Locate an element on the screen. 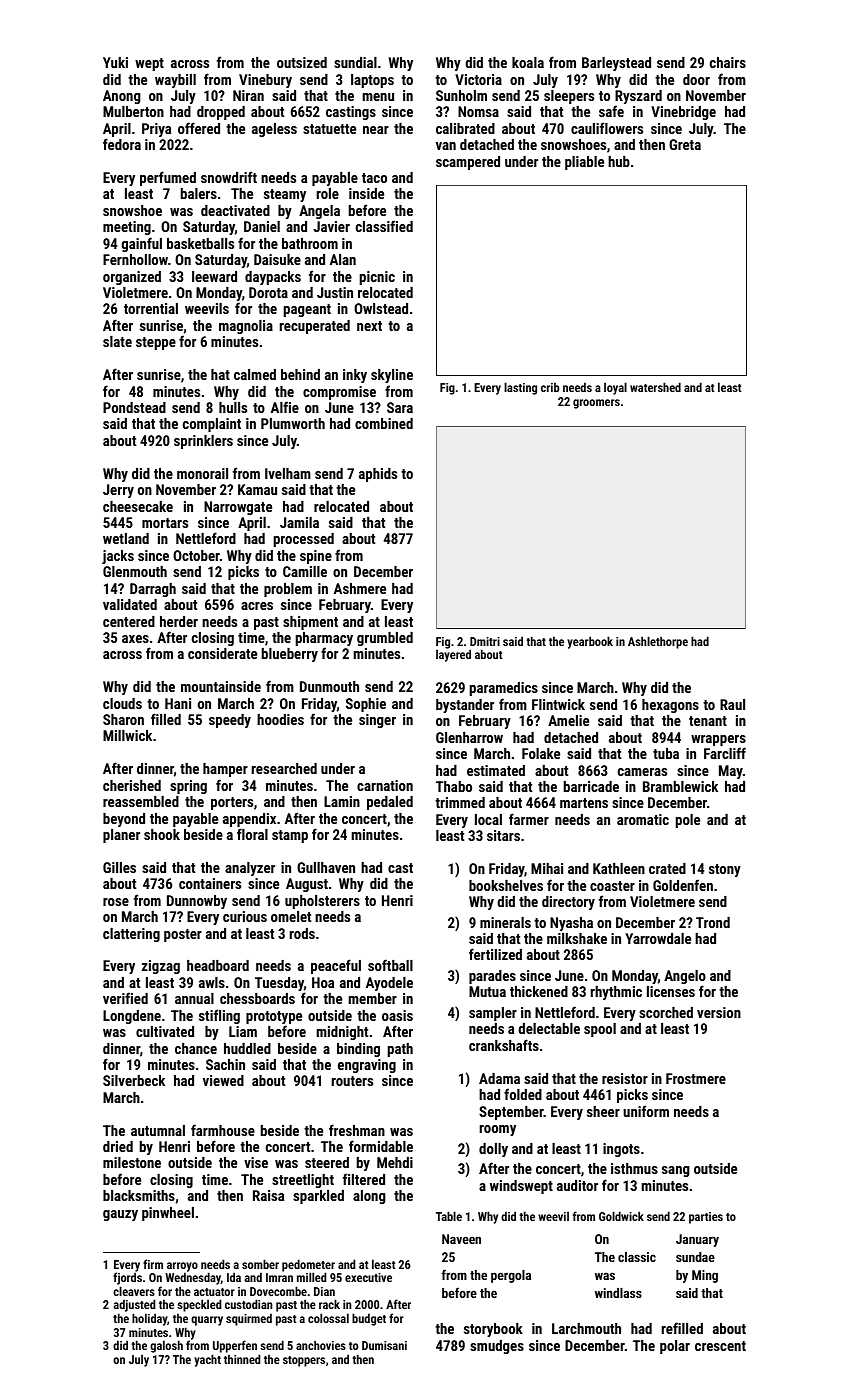 The image size is (849, 1400). sundial is located at coordinates (355, 62).
